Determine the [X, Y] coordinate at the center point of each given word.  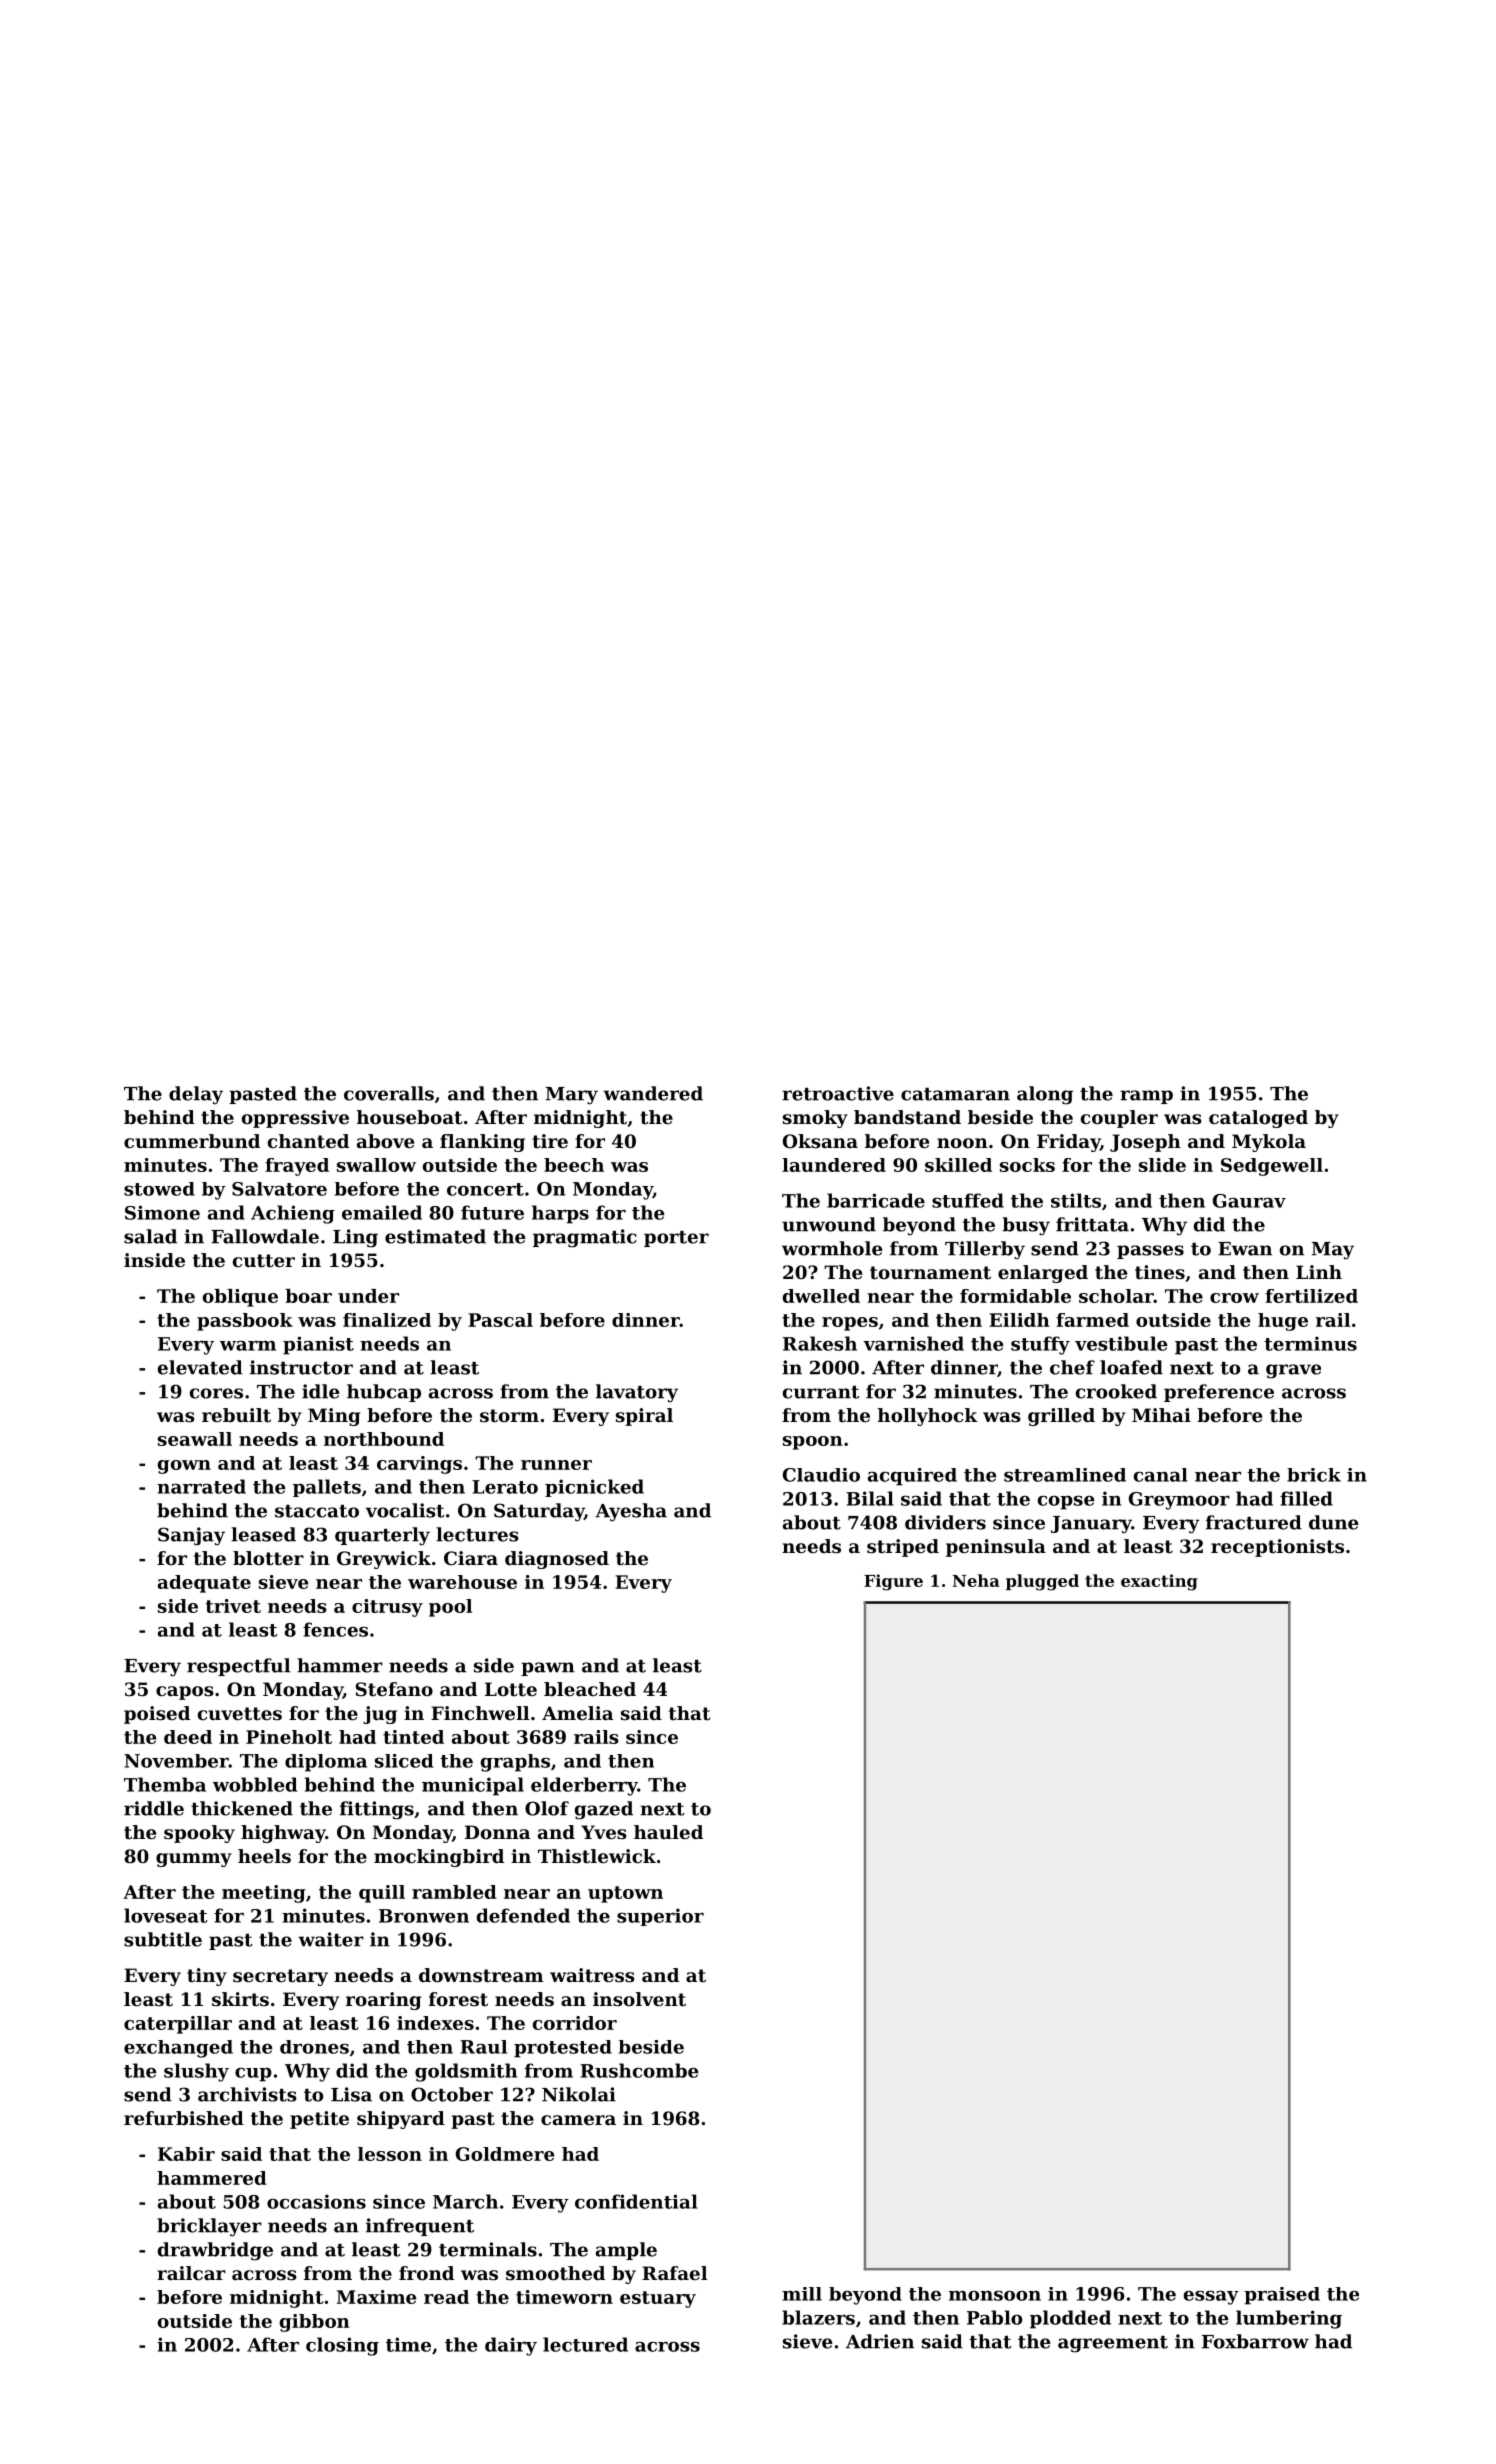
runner [556, 1465]
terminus [1310, 1343]
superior [660, 1917]
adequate [204, 1584]
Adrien [880, 2341]
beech [574, 1165]
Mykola [1269, 1143]
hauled [668, 1832]
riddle [154, 1808]
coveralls [389, 1093]
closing [342, 2346]
